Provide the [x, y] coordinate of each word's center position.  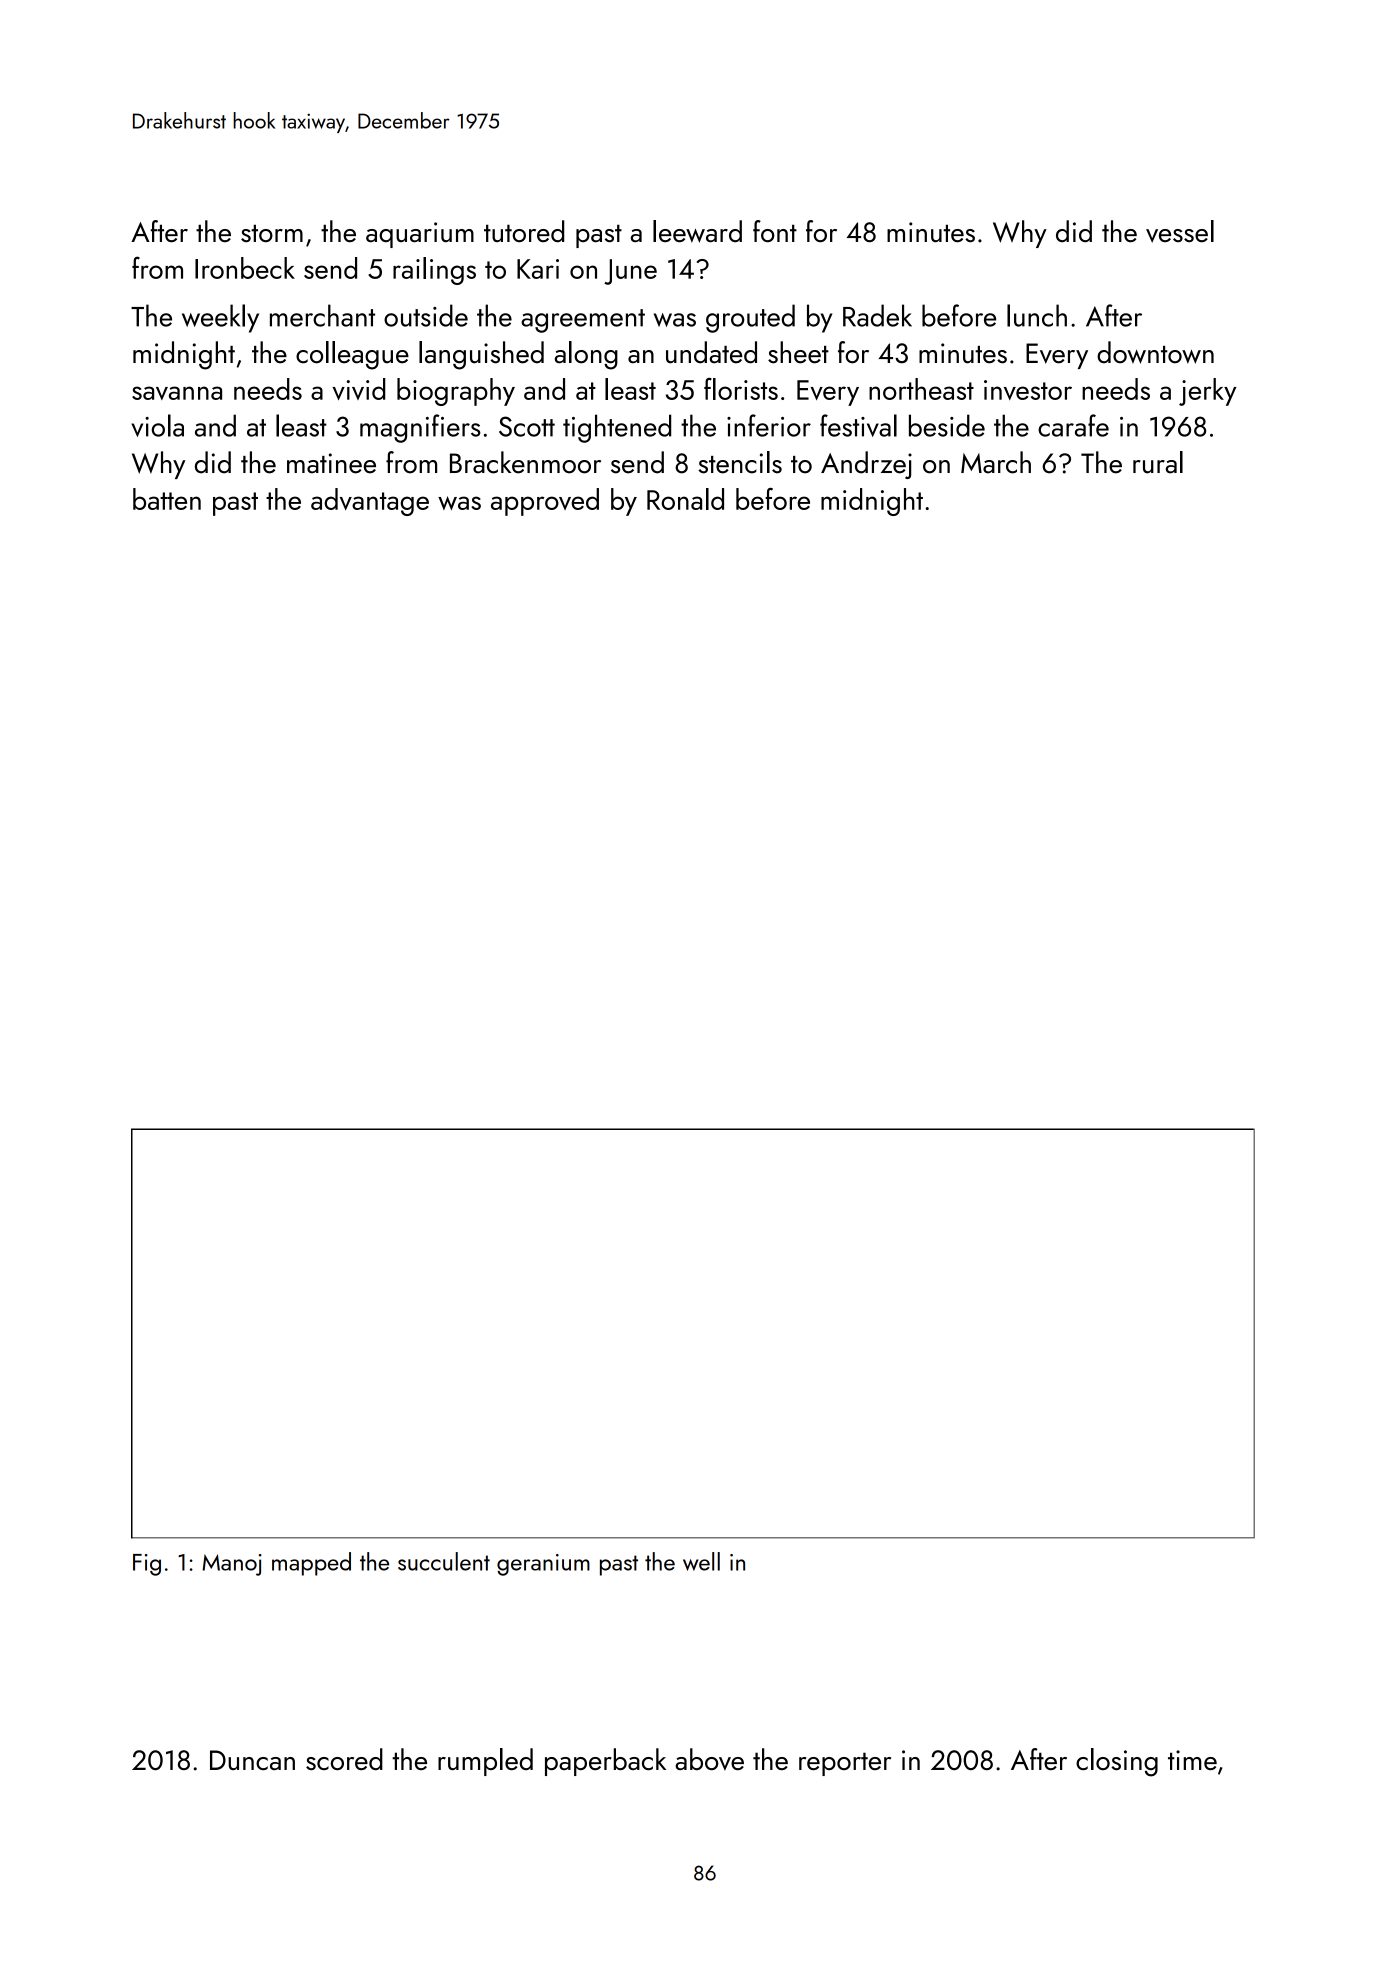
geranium [543, 1565]
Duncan [252, 1760]
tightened [617, 428]
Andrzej [866, 465]
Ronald [685, 499]
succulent [444, 1561]
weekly [220, 318]
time [1192, 1760]
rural [1158, 462]
